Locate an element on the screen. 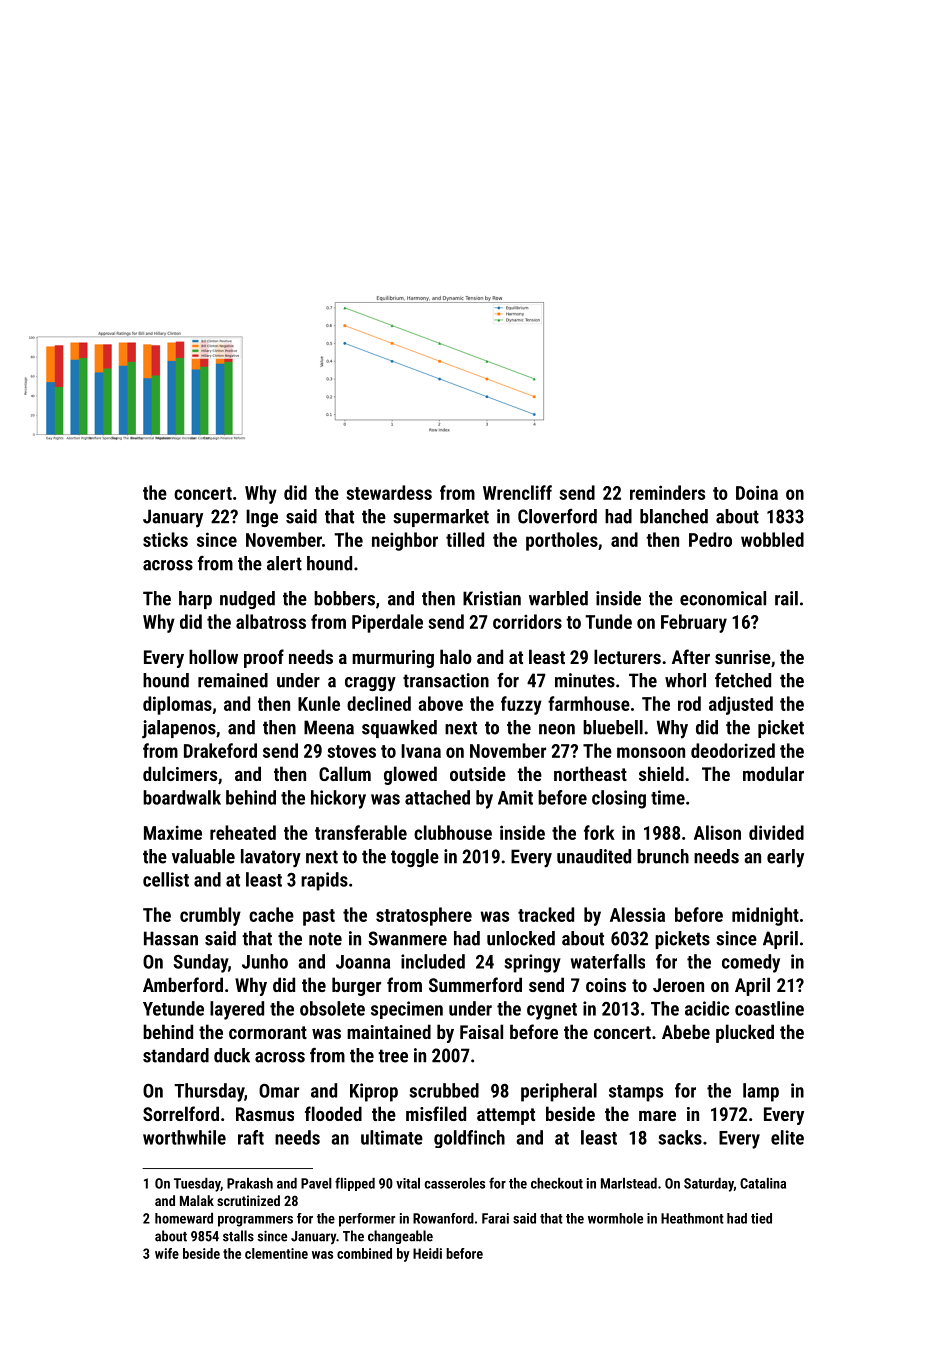  Faisal is located at coordinates (481, 1031).
